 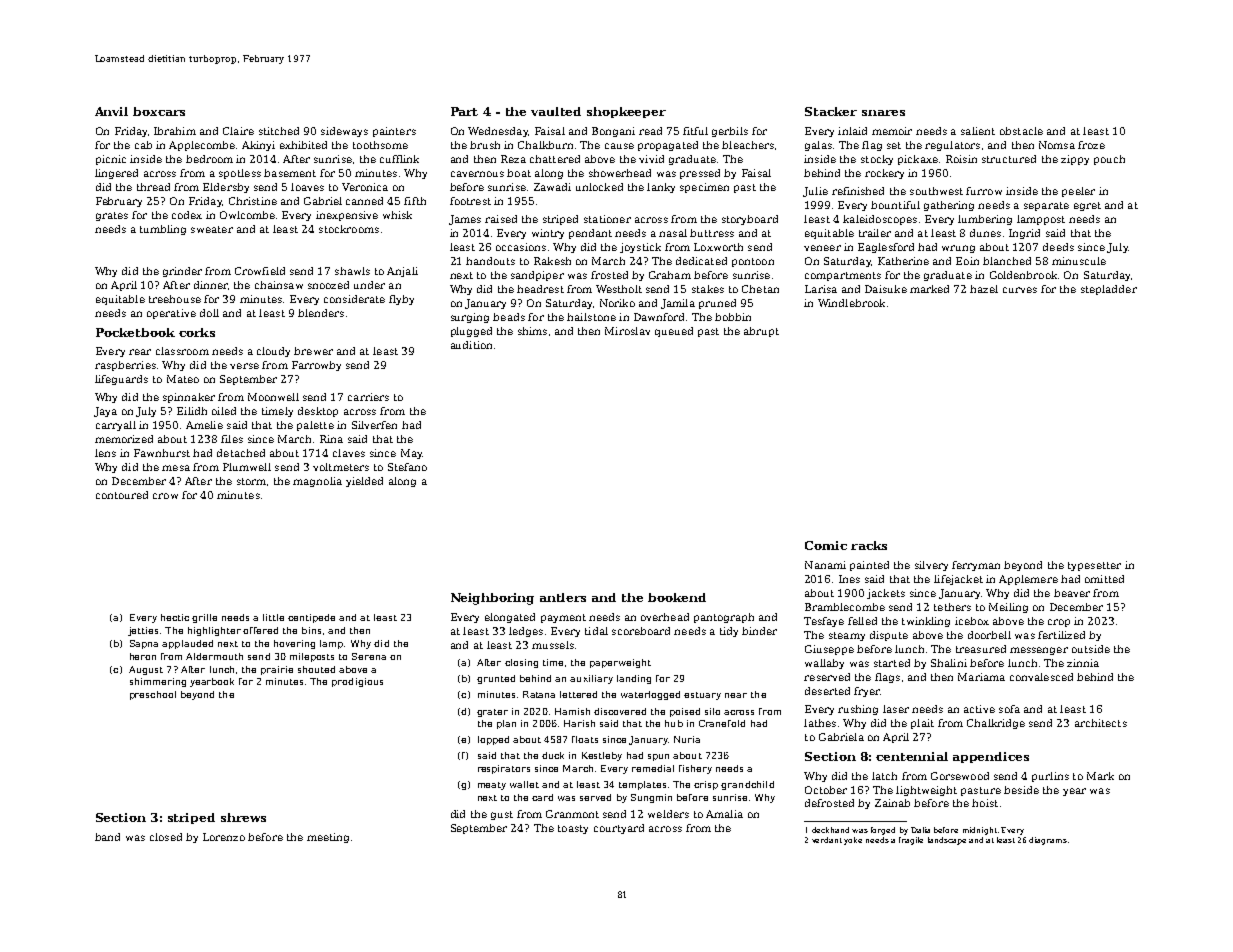 I want to click on obstacle, so click(x=1021, y=131).
